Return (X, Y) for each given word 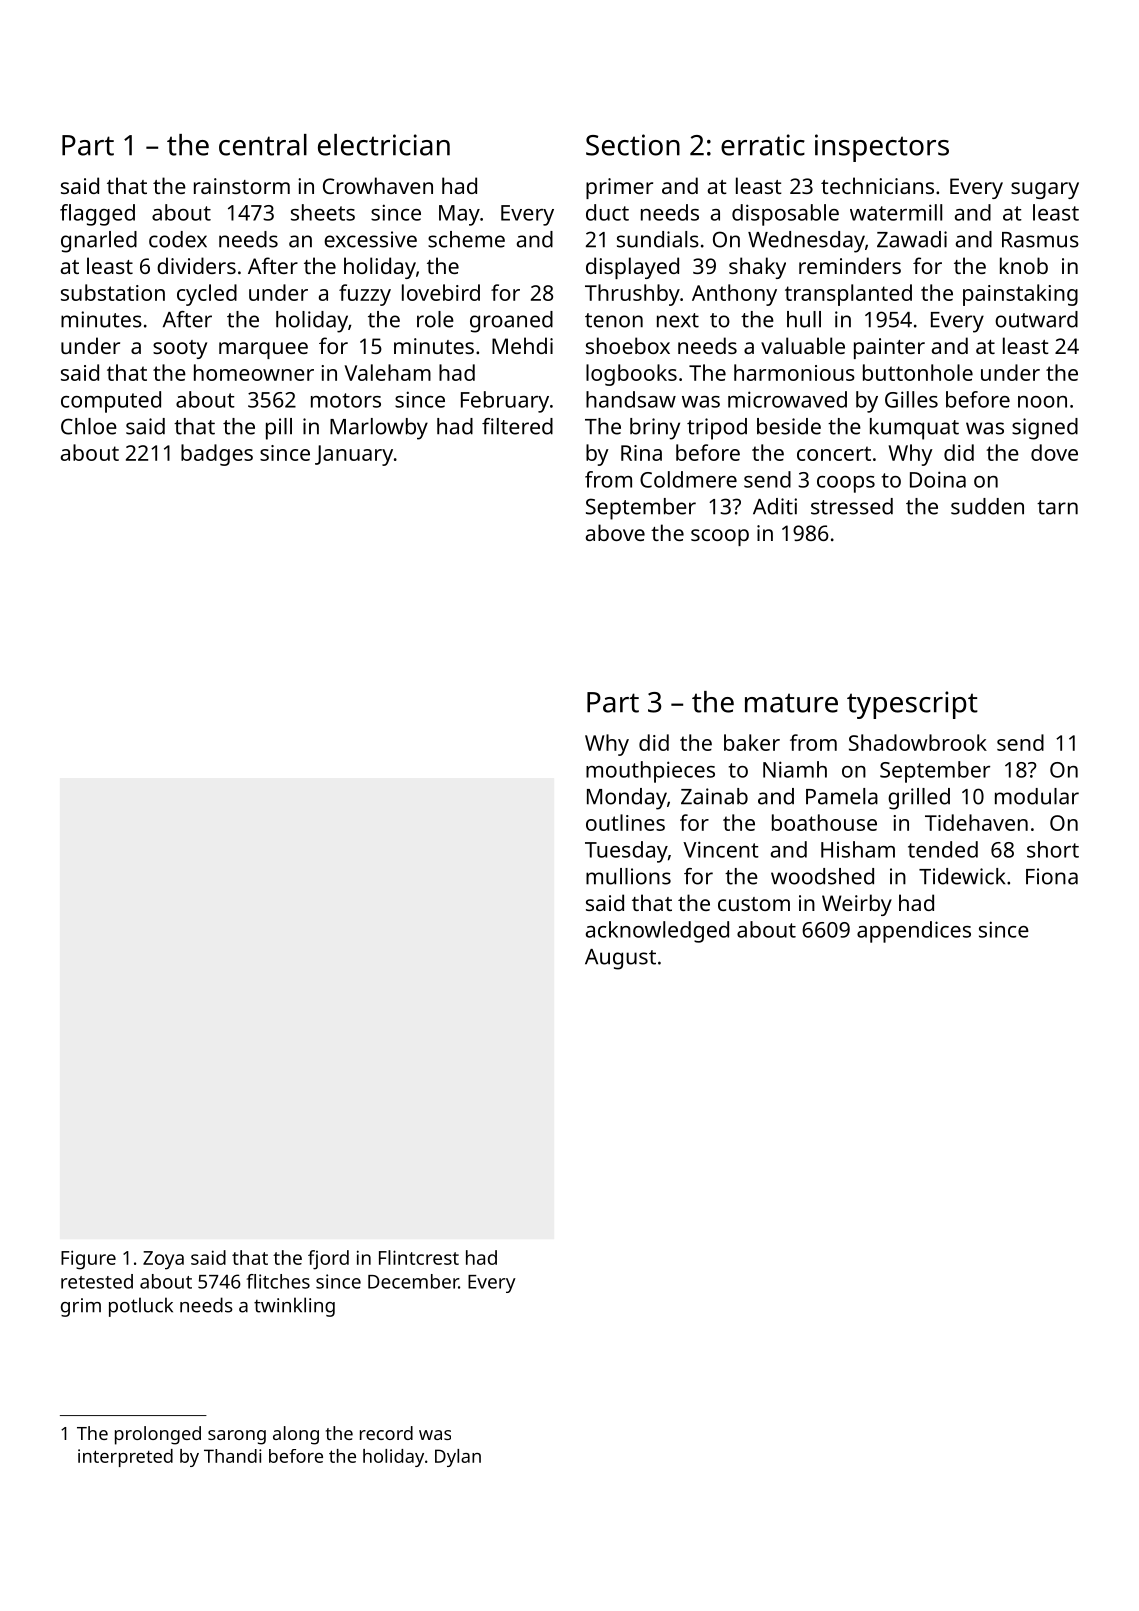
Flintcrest (419, 1257)
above (615, 532)
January (354, 455)
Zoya (163, 1260)
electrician (384, 145)
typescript (912, 705)
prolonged (158, 1435)
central (263, 145)
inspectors (882, 148)
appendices (914, 932)
